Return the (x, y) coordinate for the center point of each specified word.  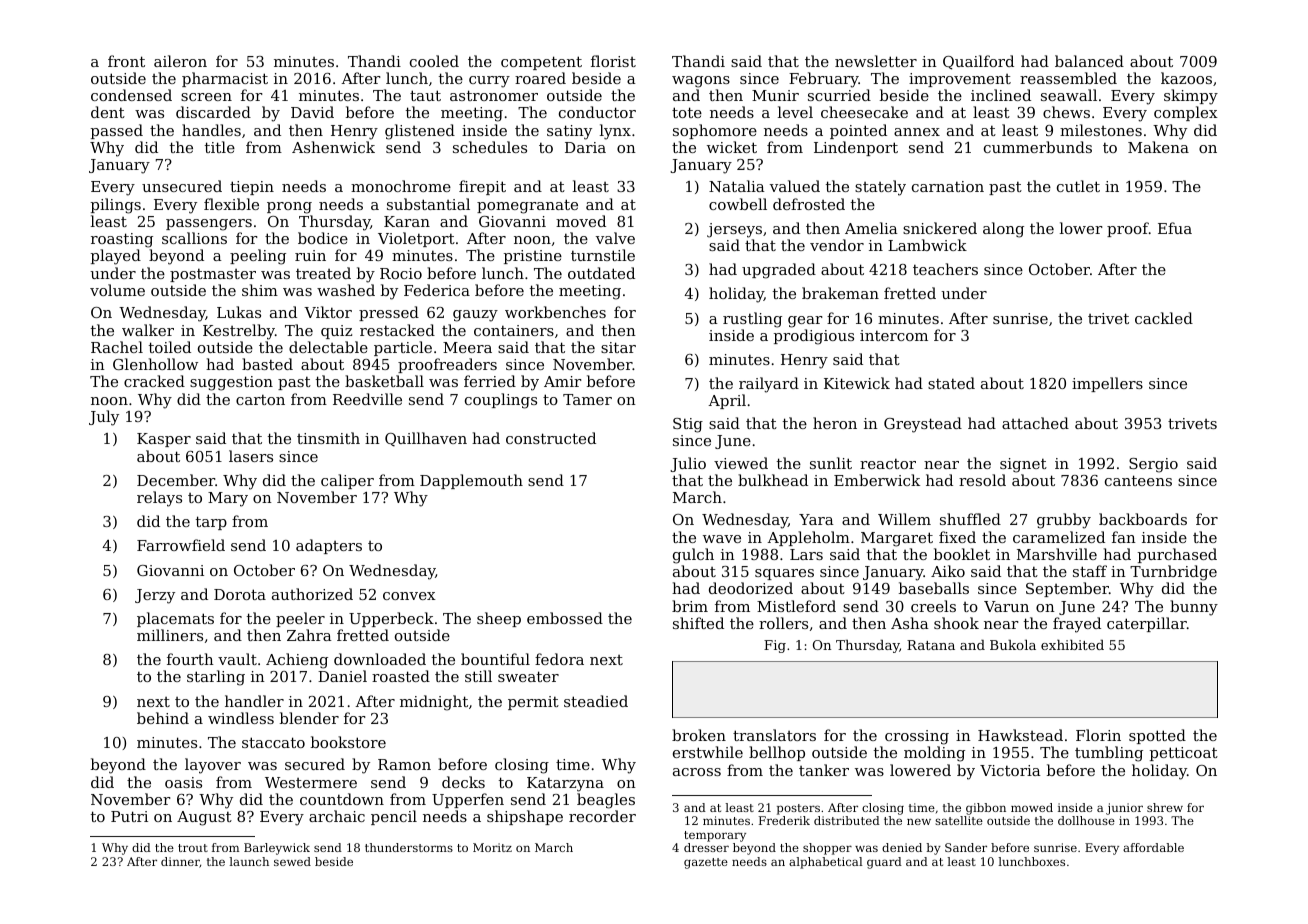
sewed (292, 861)
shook (956, 623)
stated (951, 383)
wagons (701, 82)
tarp (211, 523)
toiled (170, 347)
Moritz (492, 847)
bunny (1194, 608)
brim (690, 606)
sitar (618, 347)
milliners (170, 635)
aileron (180, 61)
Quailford (978, 62)
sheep (499, 619)
